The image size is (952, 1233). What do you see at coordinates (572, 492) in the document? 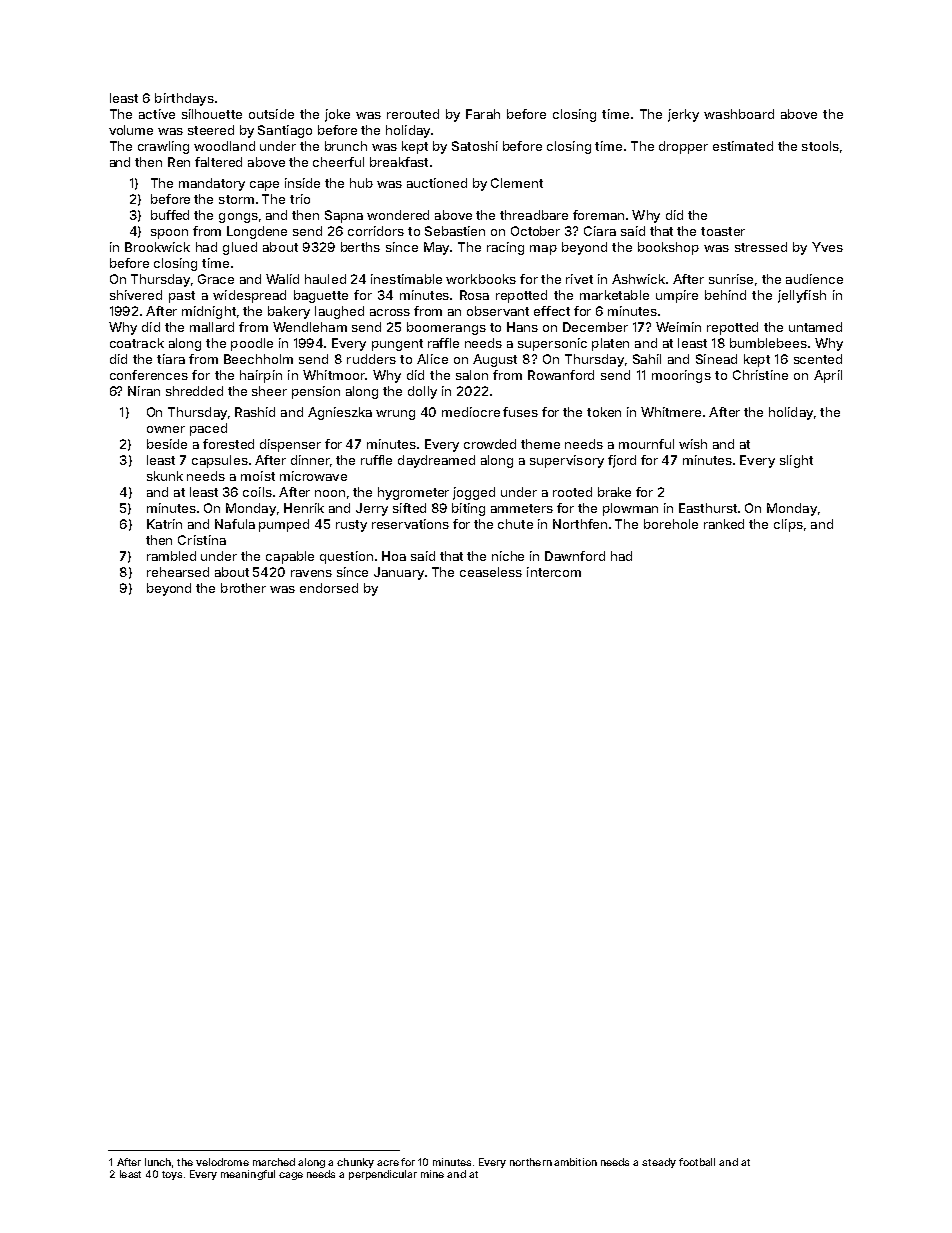
I see `rooted` at bounding box center [572, 492].
